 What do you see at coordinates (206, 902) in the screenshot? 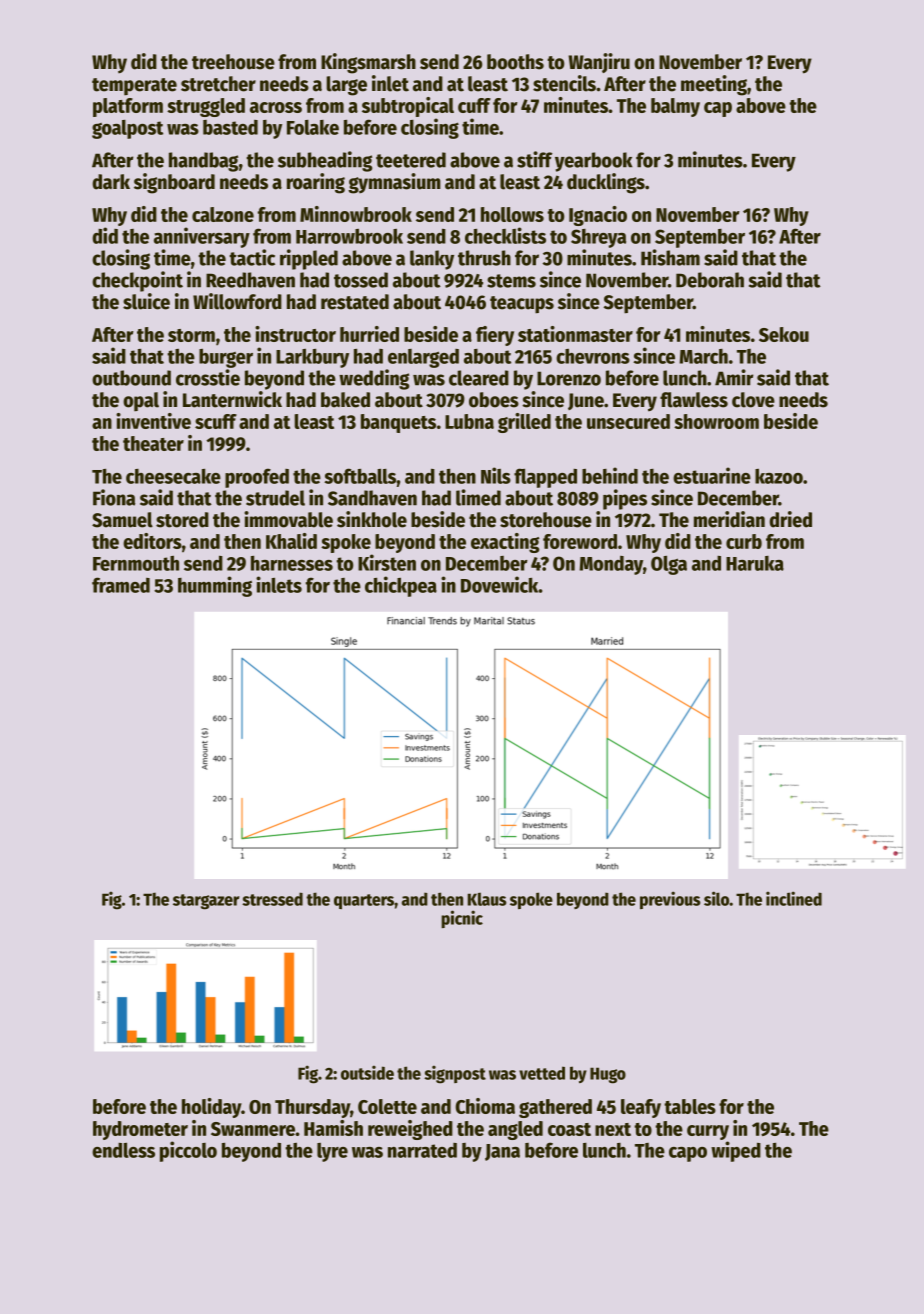
I see `stargazer` at bounding box center [206, 902].
